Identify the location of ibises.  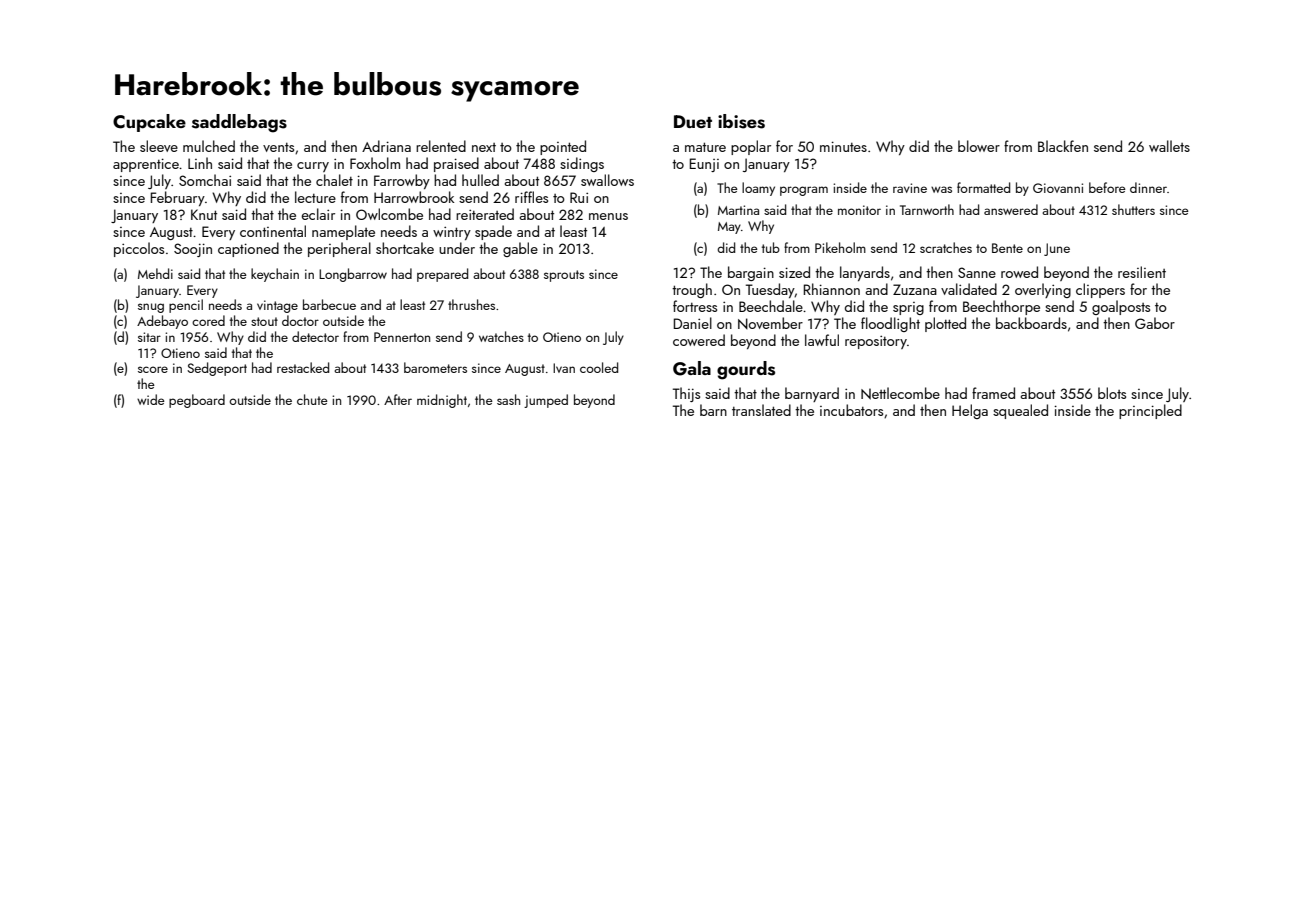
(741, 121).
